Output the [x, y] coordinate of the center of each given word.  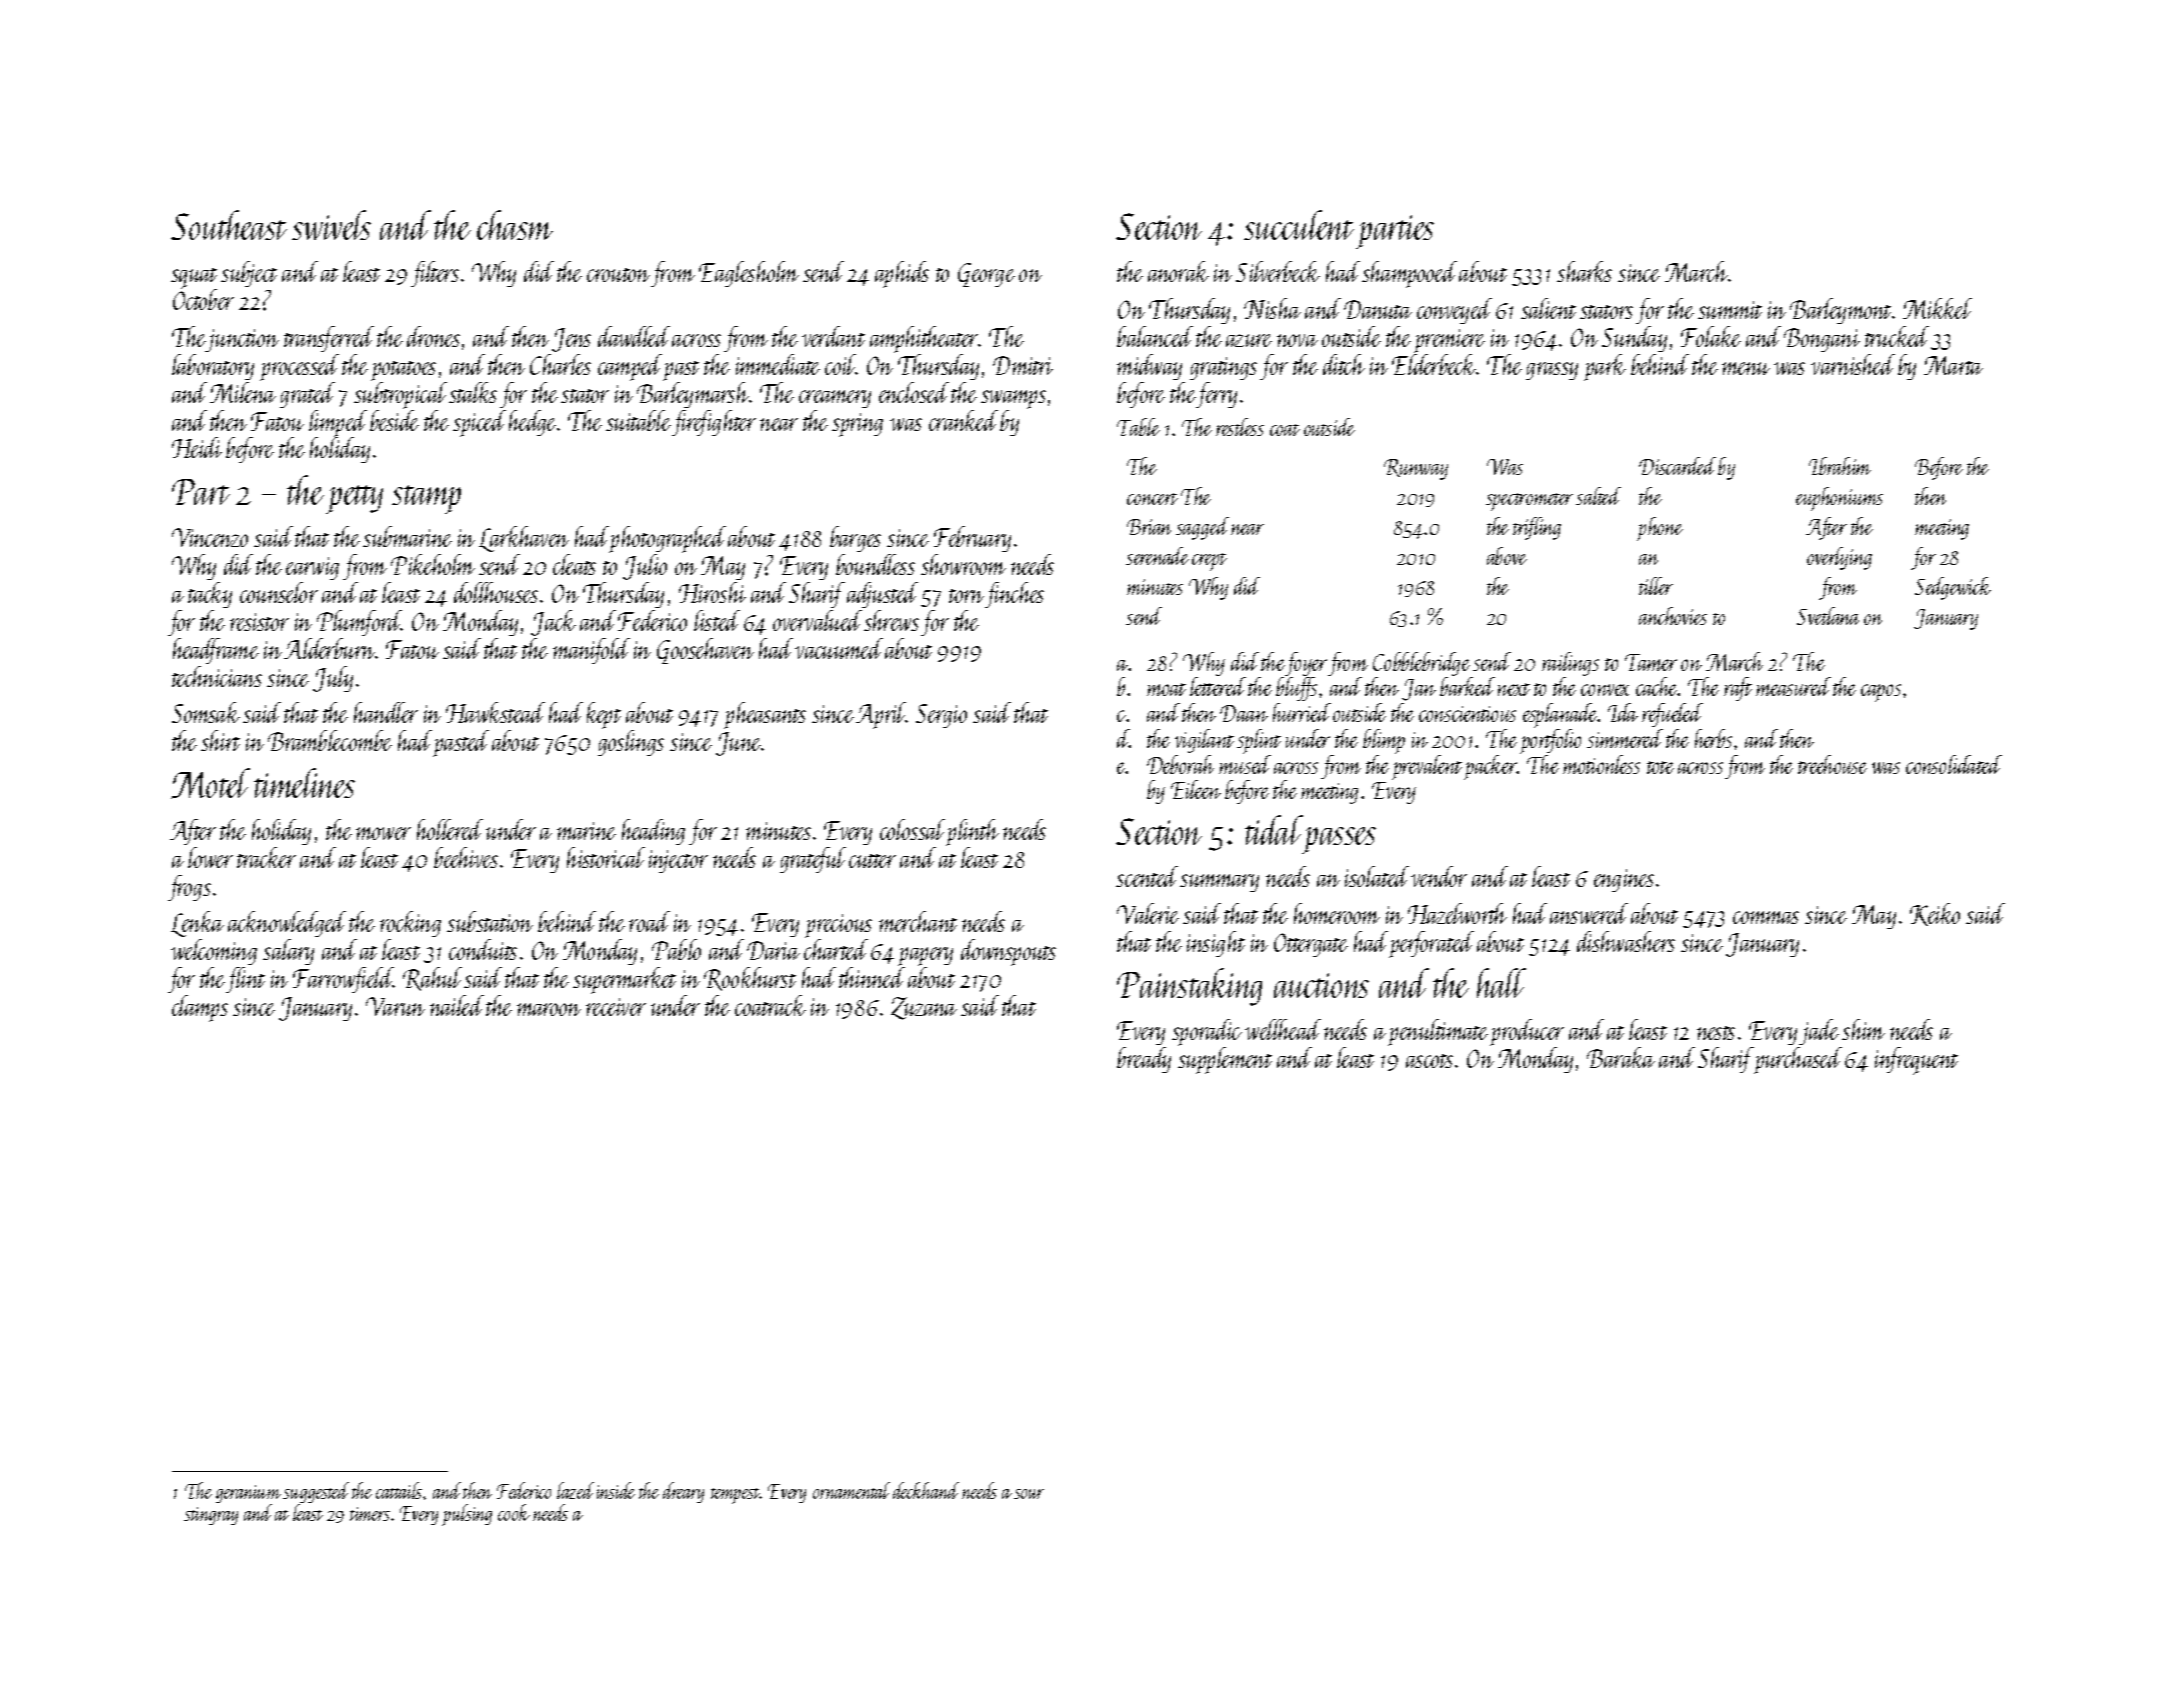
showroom [963, 564]
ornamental [851, 1490]
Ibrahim [1840, 466]
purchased [1798, 1060]
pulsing [467, 1515]
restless [1240, 427]
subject [249, 274]
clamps [200, 1008]
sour [1029, 1494]
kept [604, 715]
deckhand [926, 1490]
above [1507, 556]
